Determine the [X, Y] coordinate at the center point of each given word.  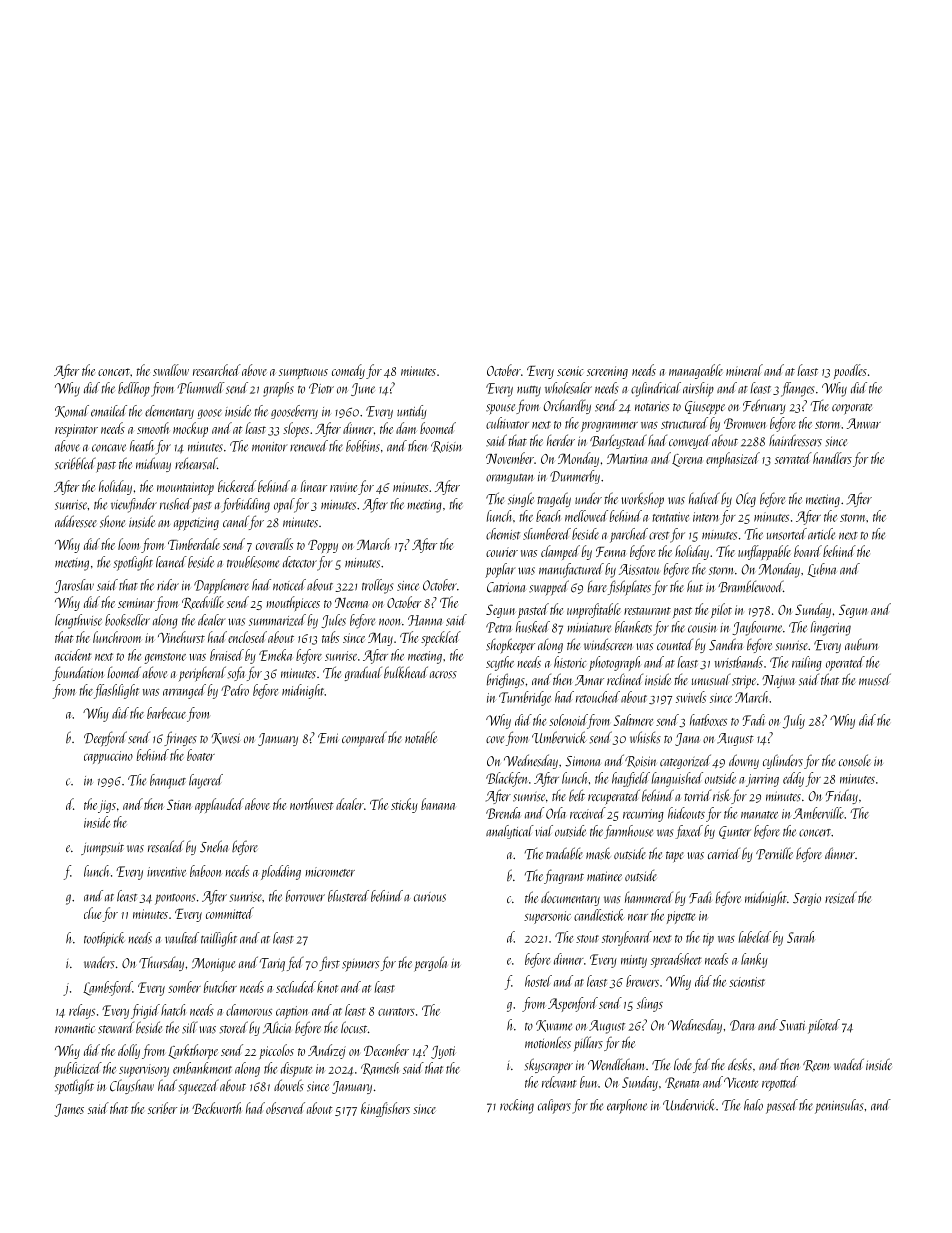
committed [230, 913]
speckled [441, 638]
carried [724, 853]
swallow [171, 370]
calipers [554, 1106]
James [69, 1110]
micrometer [330, 872]
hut [695, 586]
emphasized [733, 459]
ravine [343, 487]
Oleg [746, 500]
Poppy [323, 546]
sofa [236, 673]
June [363, 389]
